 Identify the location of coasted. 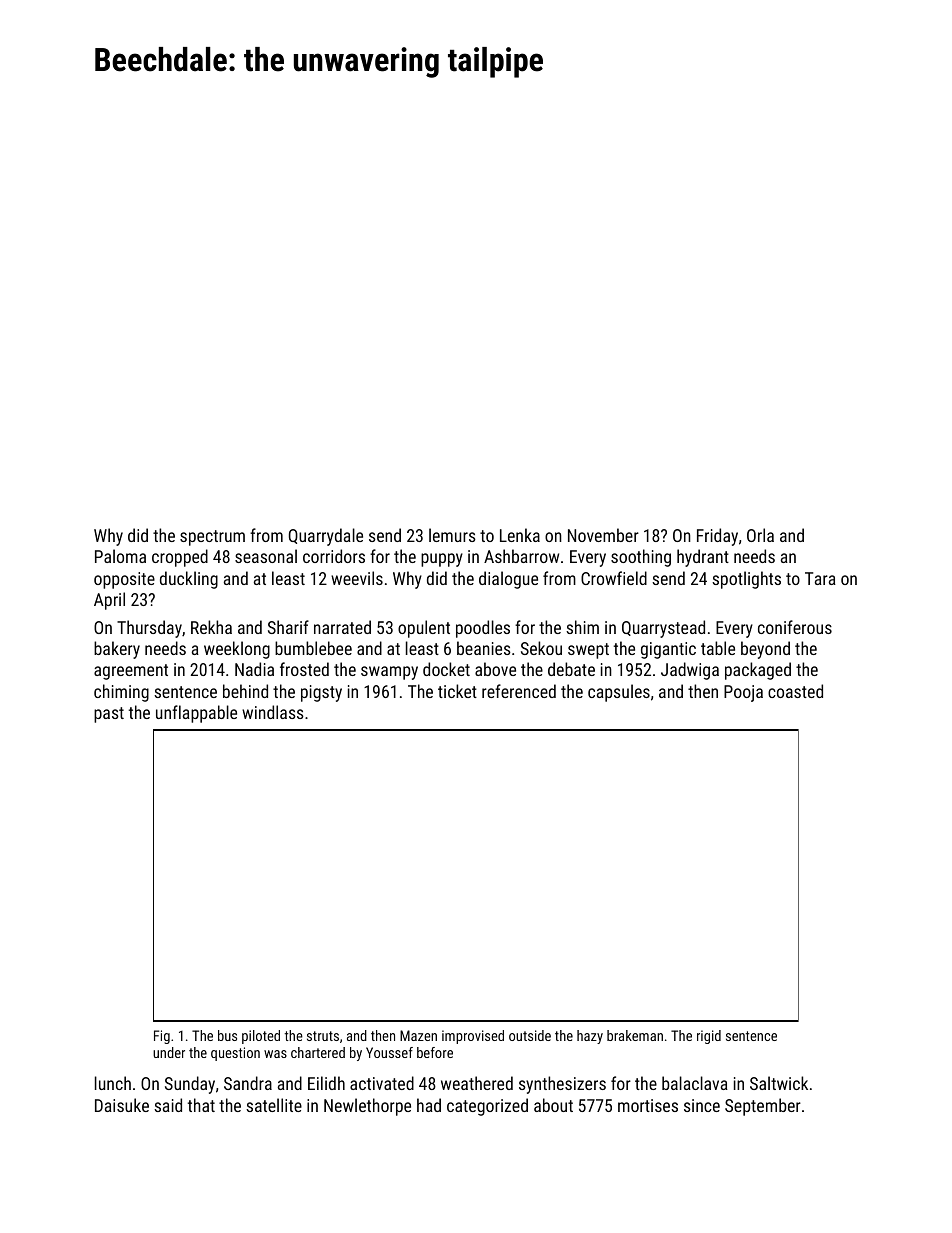
(795, 691).
